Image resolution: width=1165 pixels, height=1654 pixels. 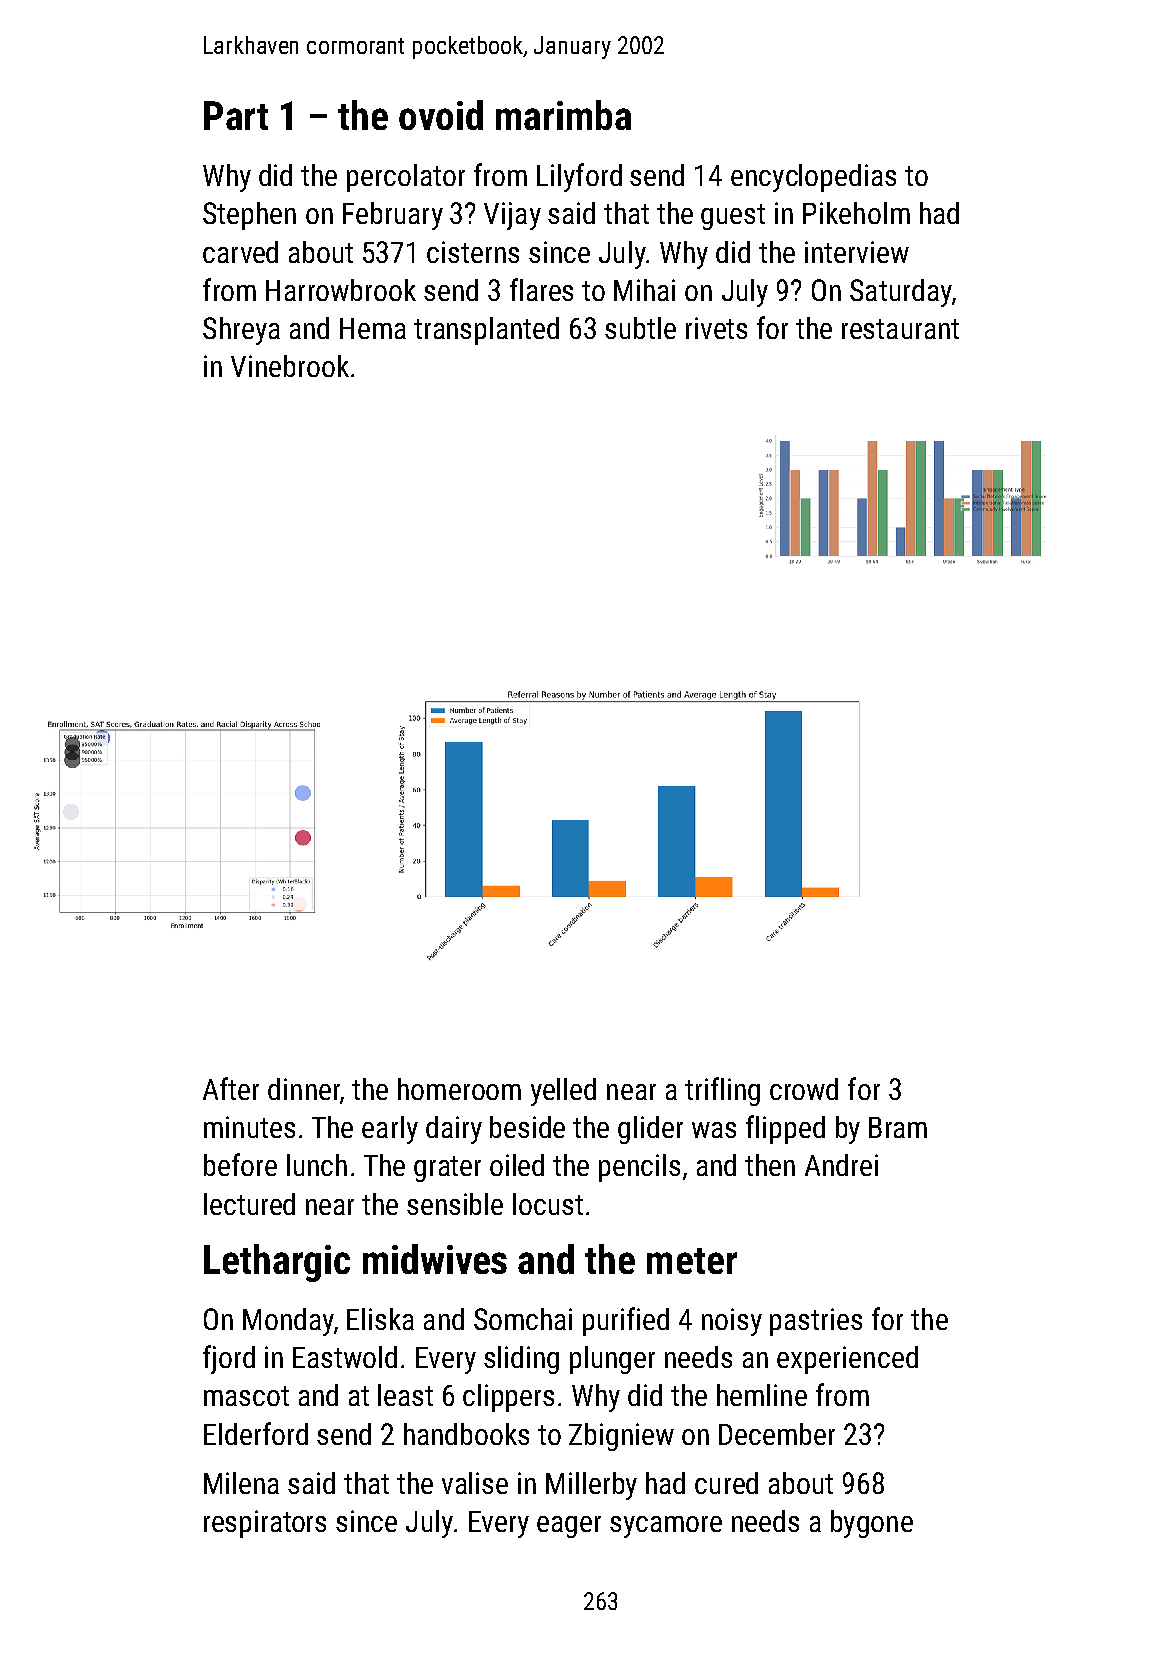 What do you see at coordinates (716, 328) in the document?
I see `rivets` at bounding box center [716, 328].
